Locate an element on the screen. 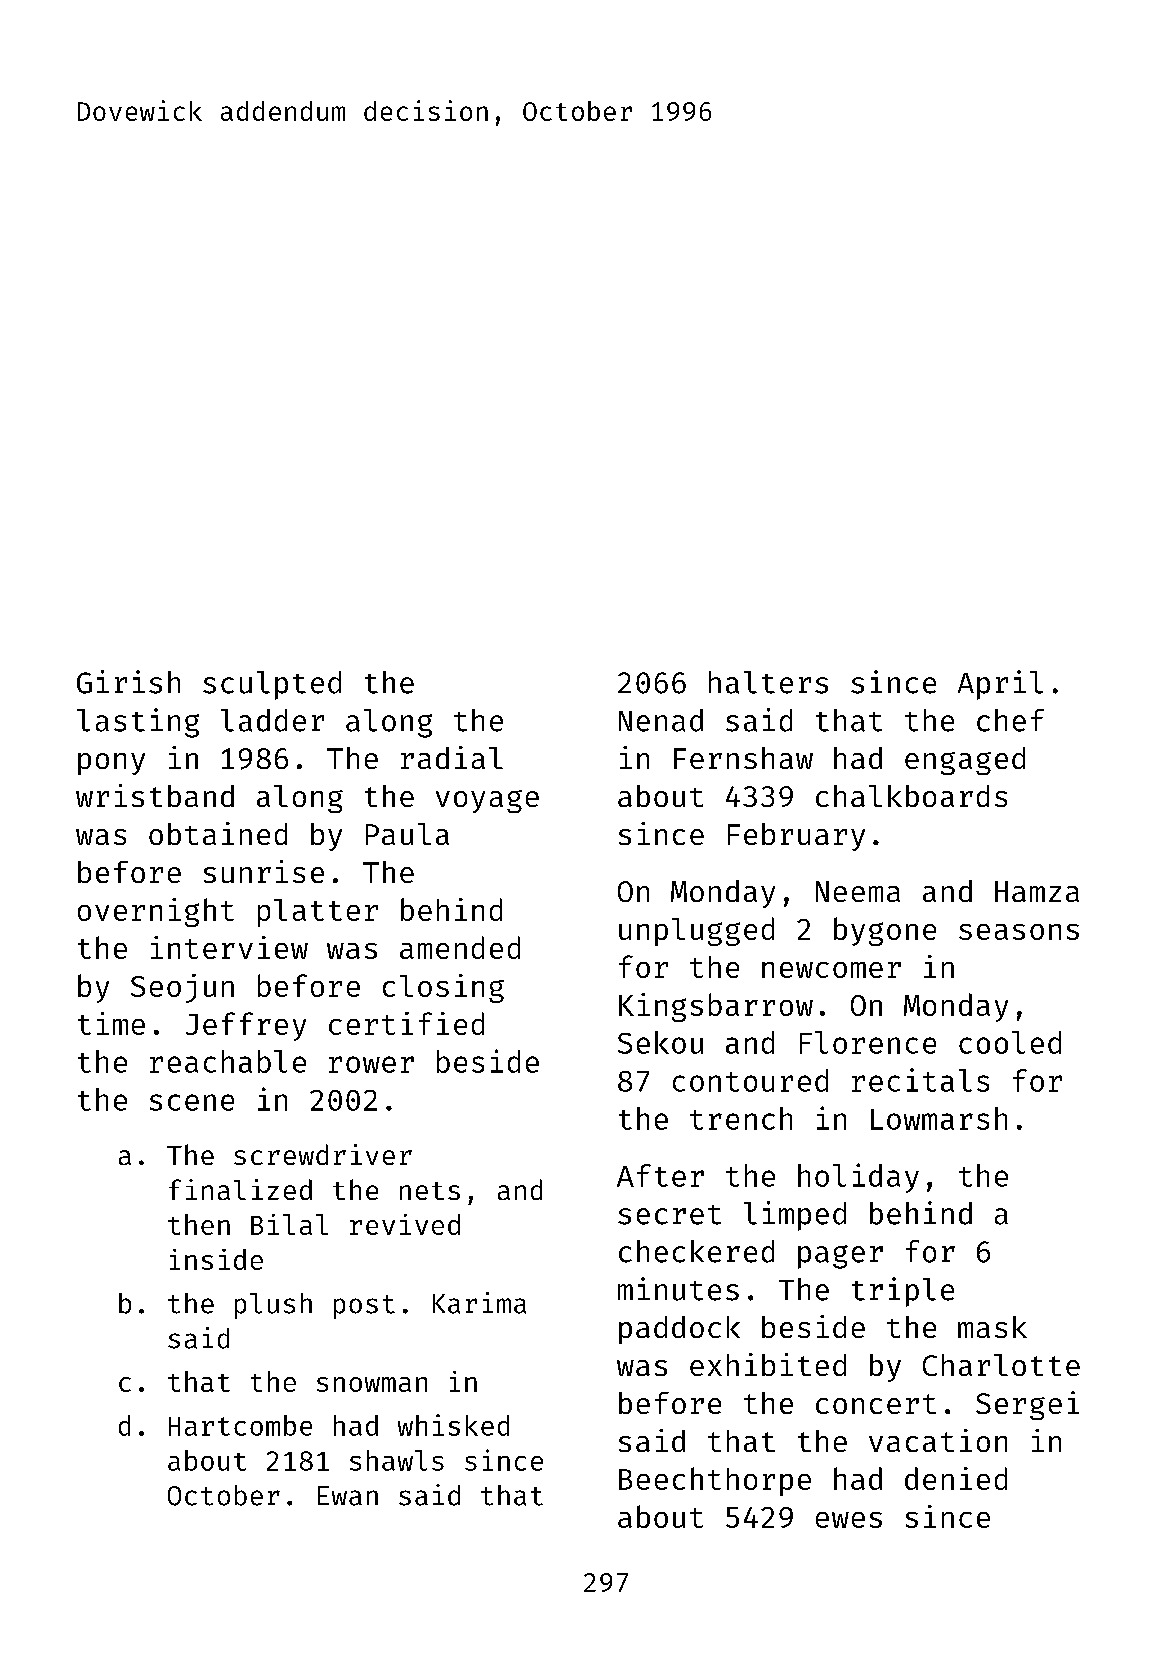 This screenshot has height=1654, width=1165. Ewan is located at coordinates (348, 1496).
